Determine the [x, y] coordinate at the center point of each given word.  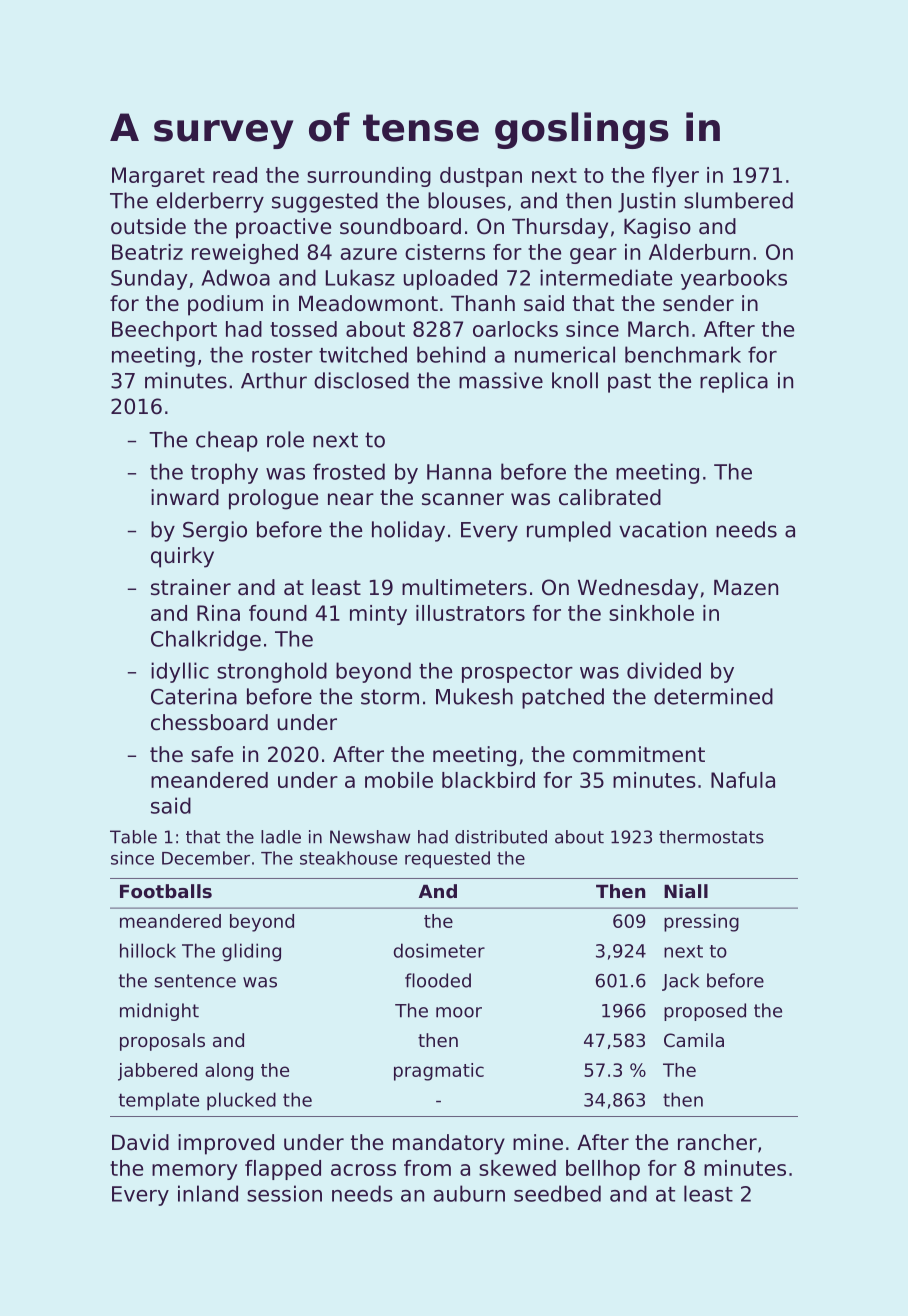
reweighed [245, 254]
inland [208, 1193]
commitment [639, 754]
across [363, 1170]
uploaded [450, 279]
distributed [501, 837]
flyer [675, 177]
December [206, 858]
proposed [705, 1012]
